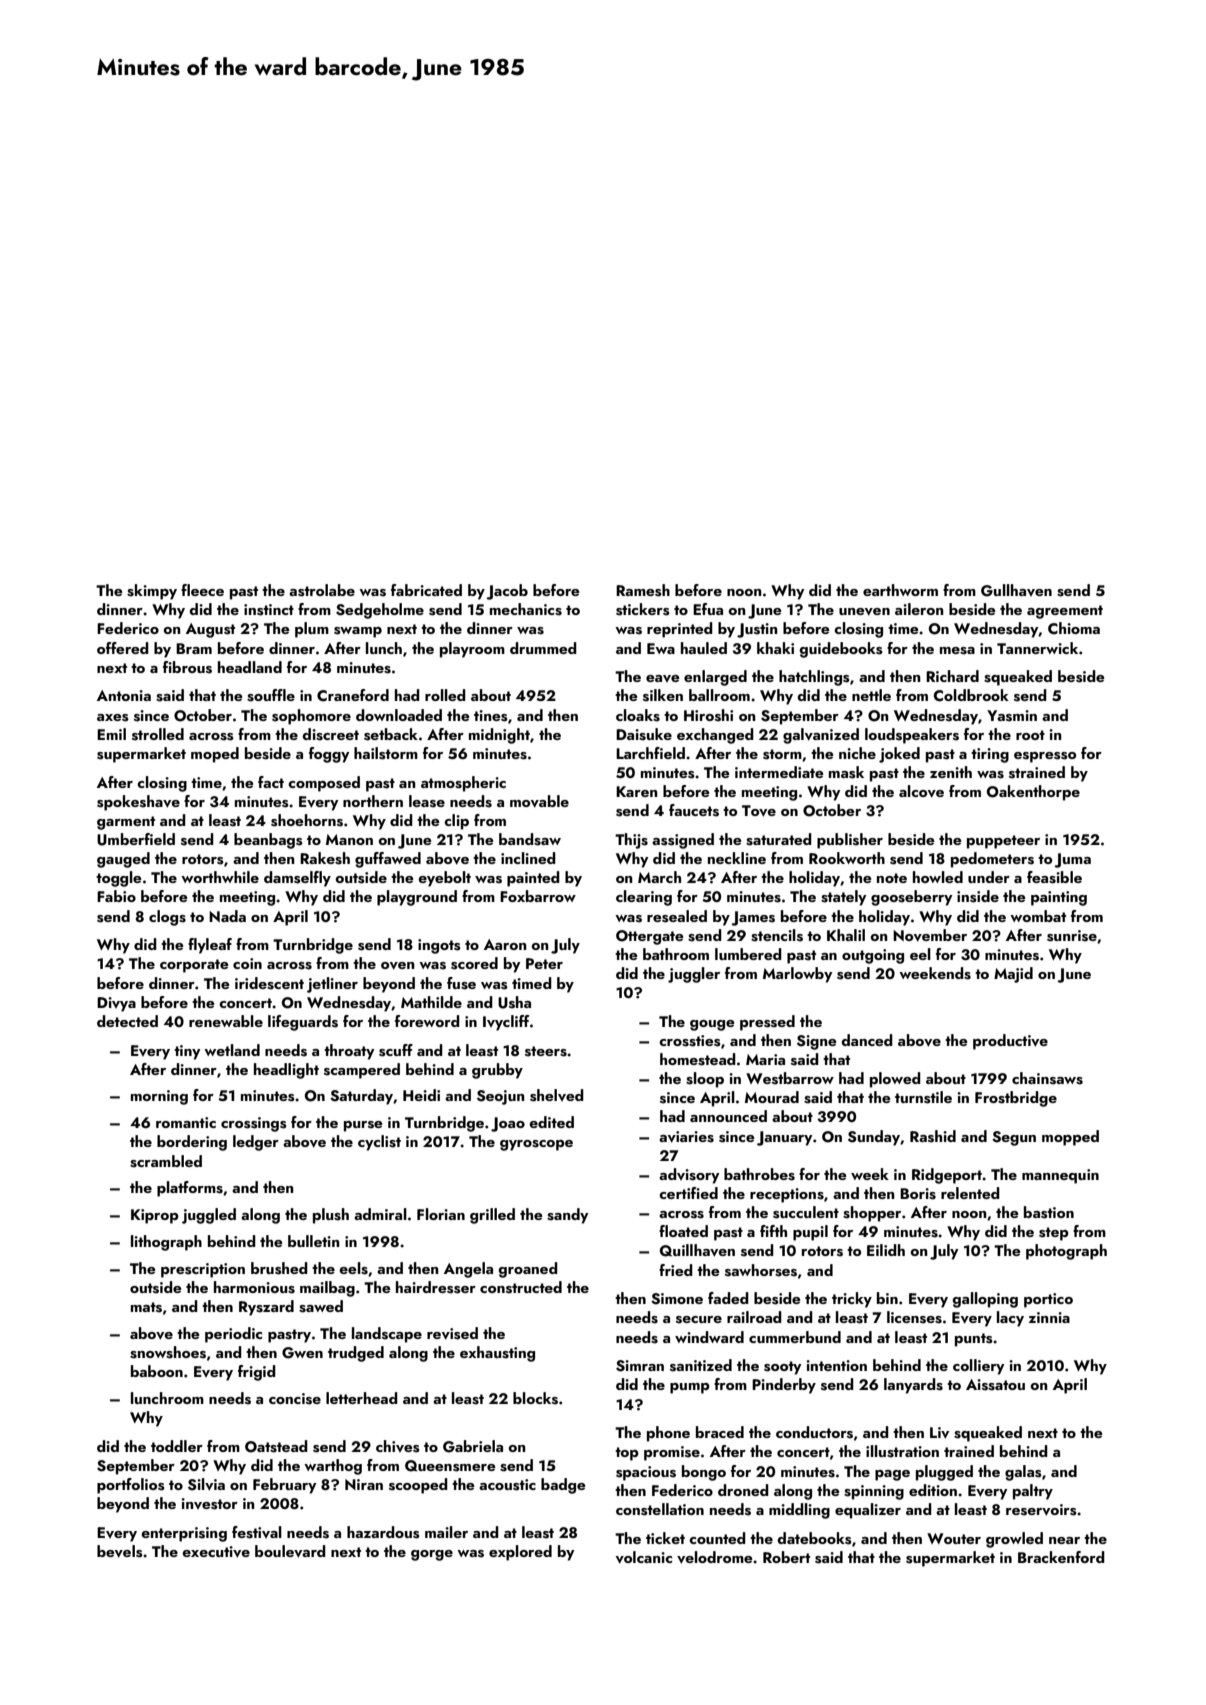  What do you see at coordinates (157, 1371) in the screenshot?
I see `baboon` at bounding box center [157, 1371].
